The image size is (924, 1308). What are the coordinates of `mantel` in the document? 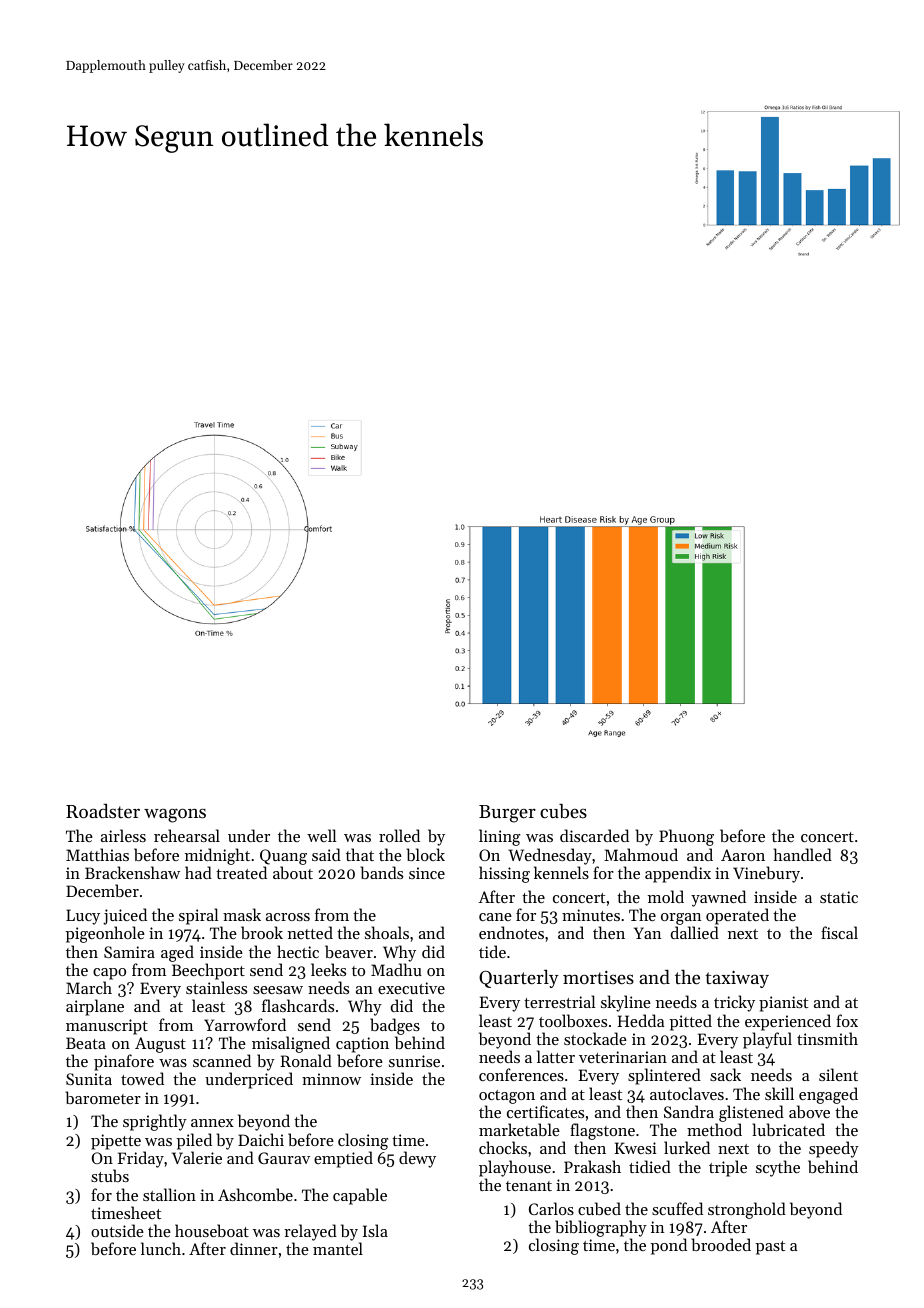 It's located at (338, 1248).
